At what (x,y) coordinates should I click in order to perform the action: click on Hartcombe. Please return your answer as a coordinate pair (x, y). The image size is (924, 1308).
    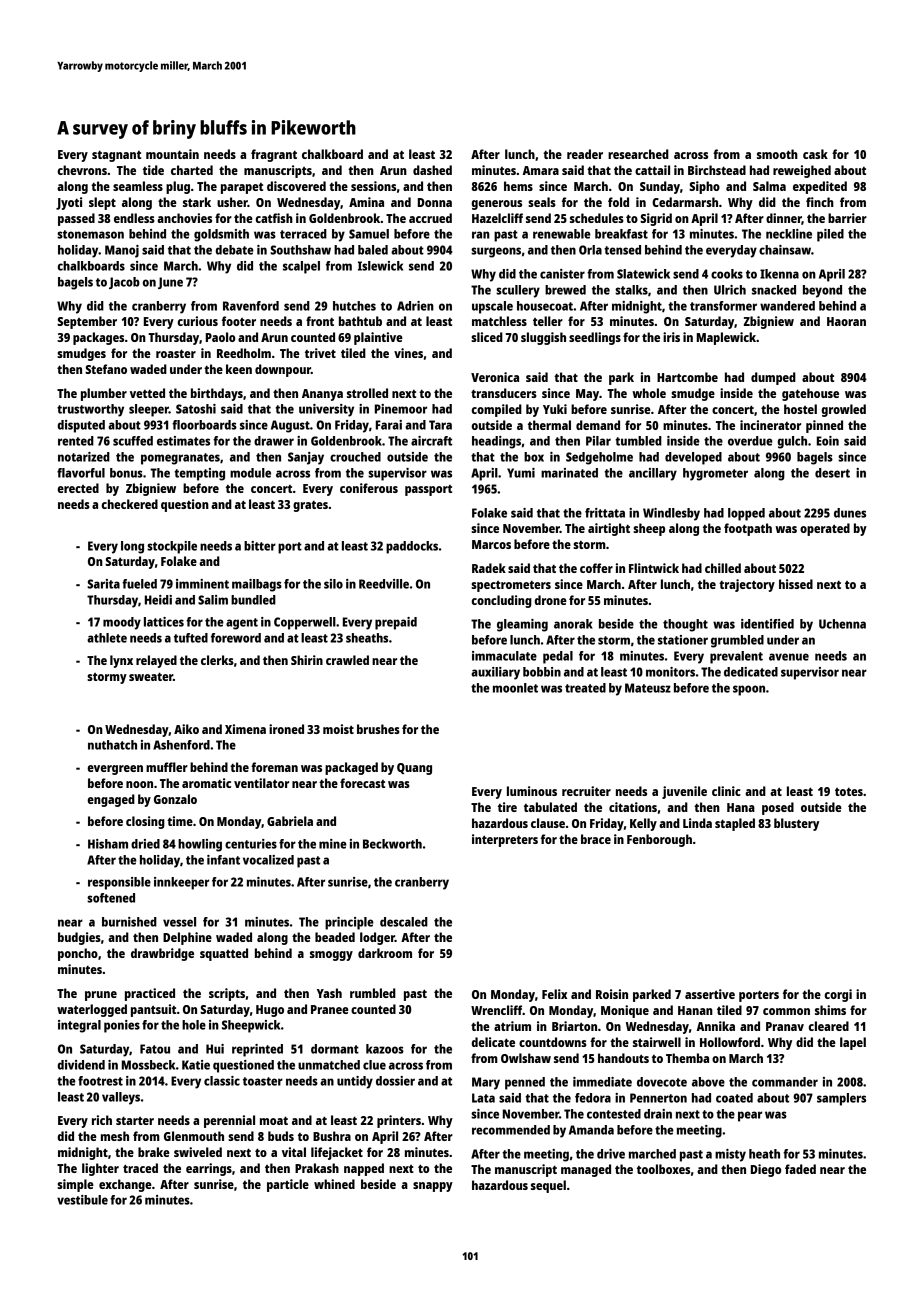
    Looking at the image, I should click on (687, 377).
